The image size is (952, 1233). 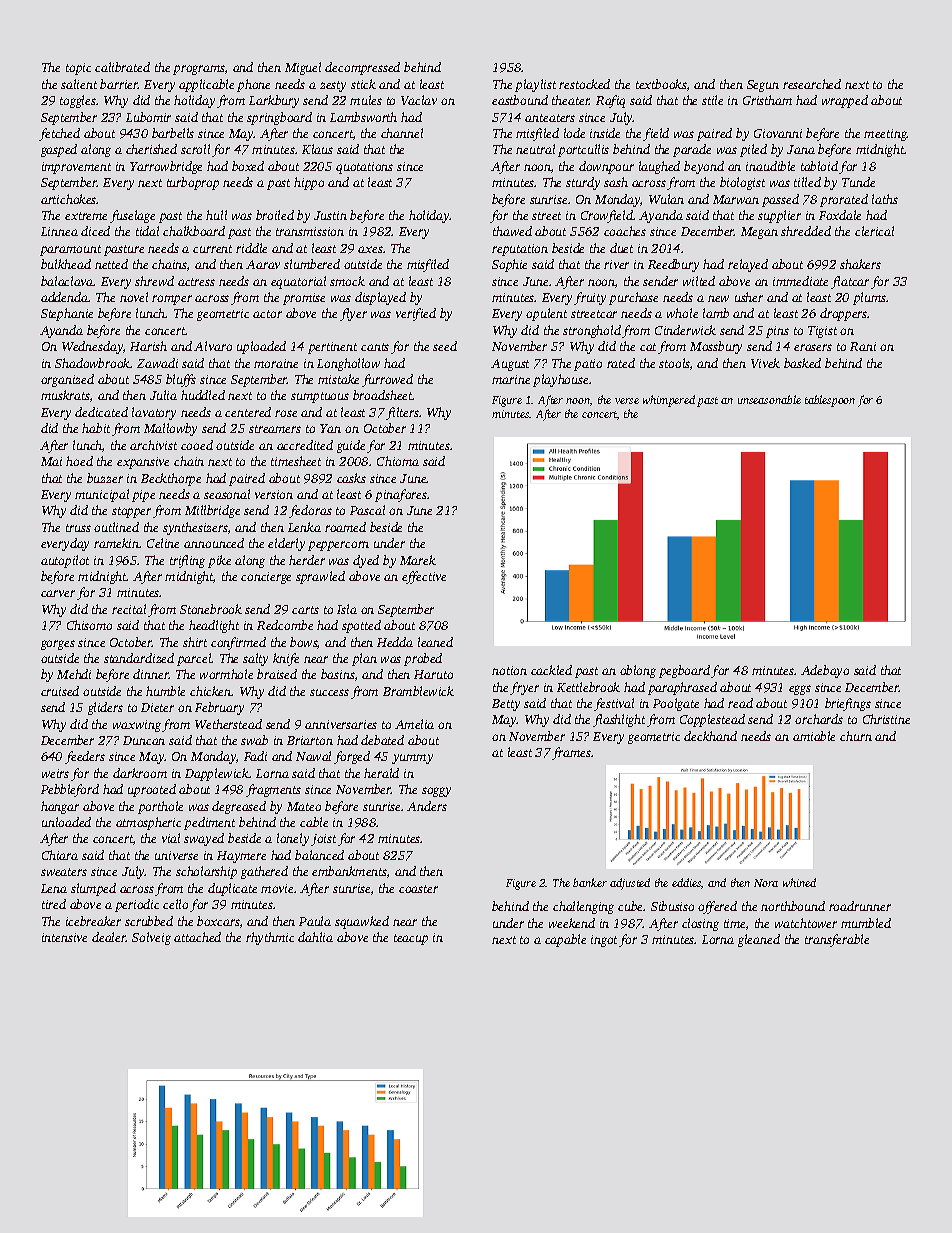 I want to click on Segun, so click(x=763, y=86).
